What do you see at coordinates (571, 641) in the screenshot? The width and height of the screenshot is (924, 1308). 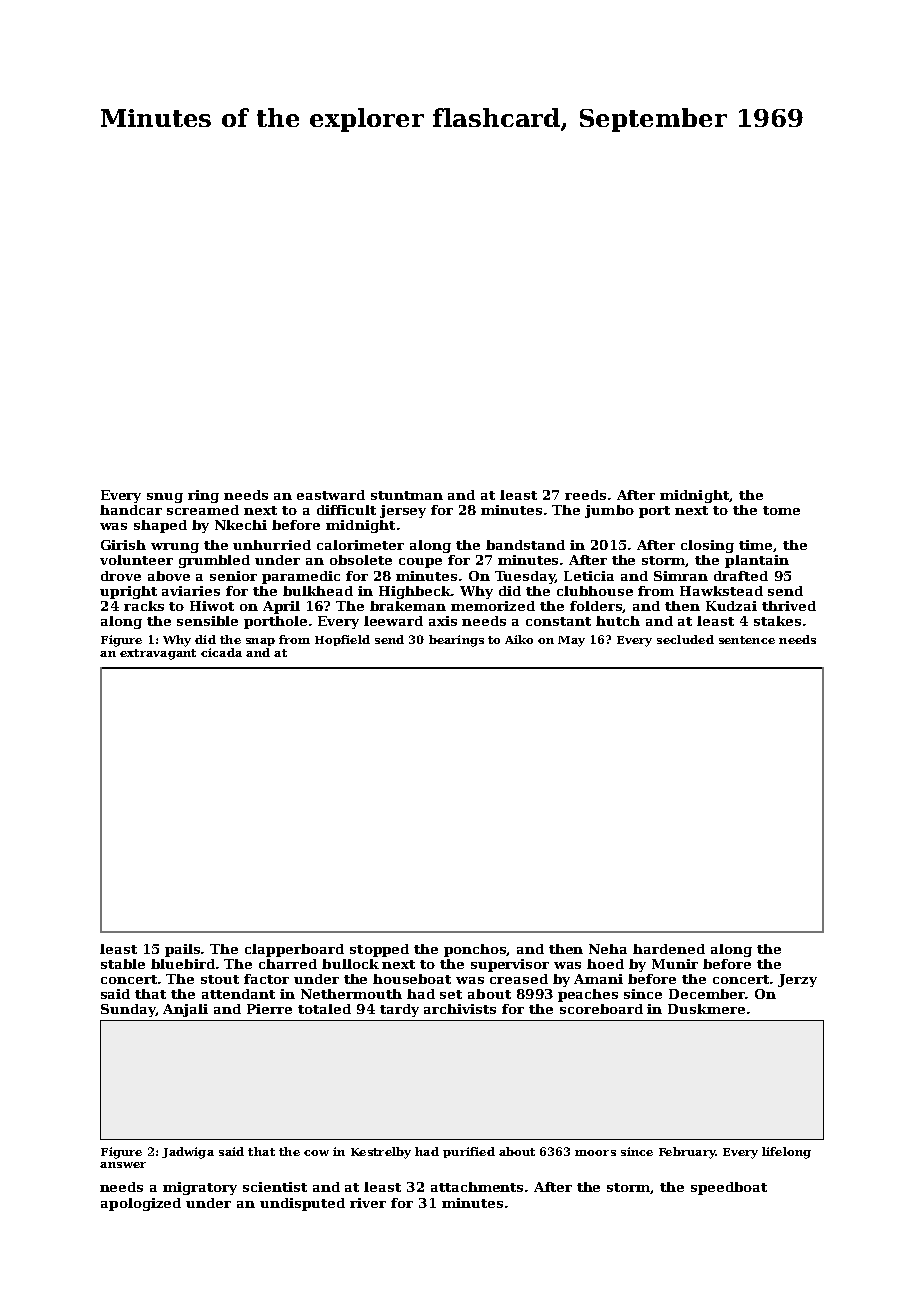 I see `May` at bounding box center [571, 641].
